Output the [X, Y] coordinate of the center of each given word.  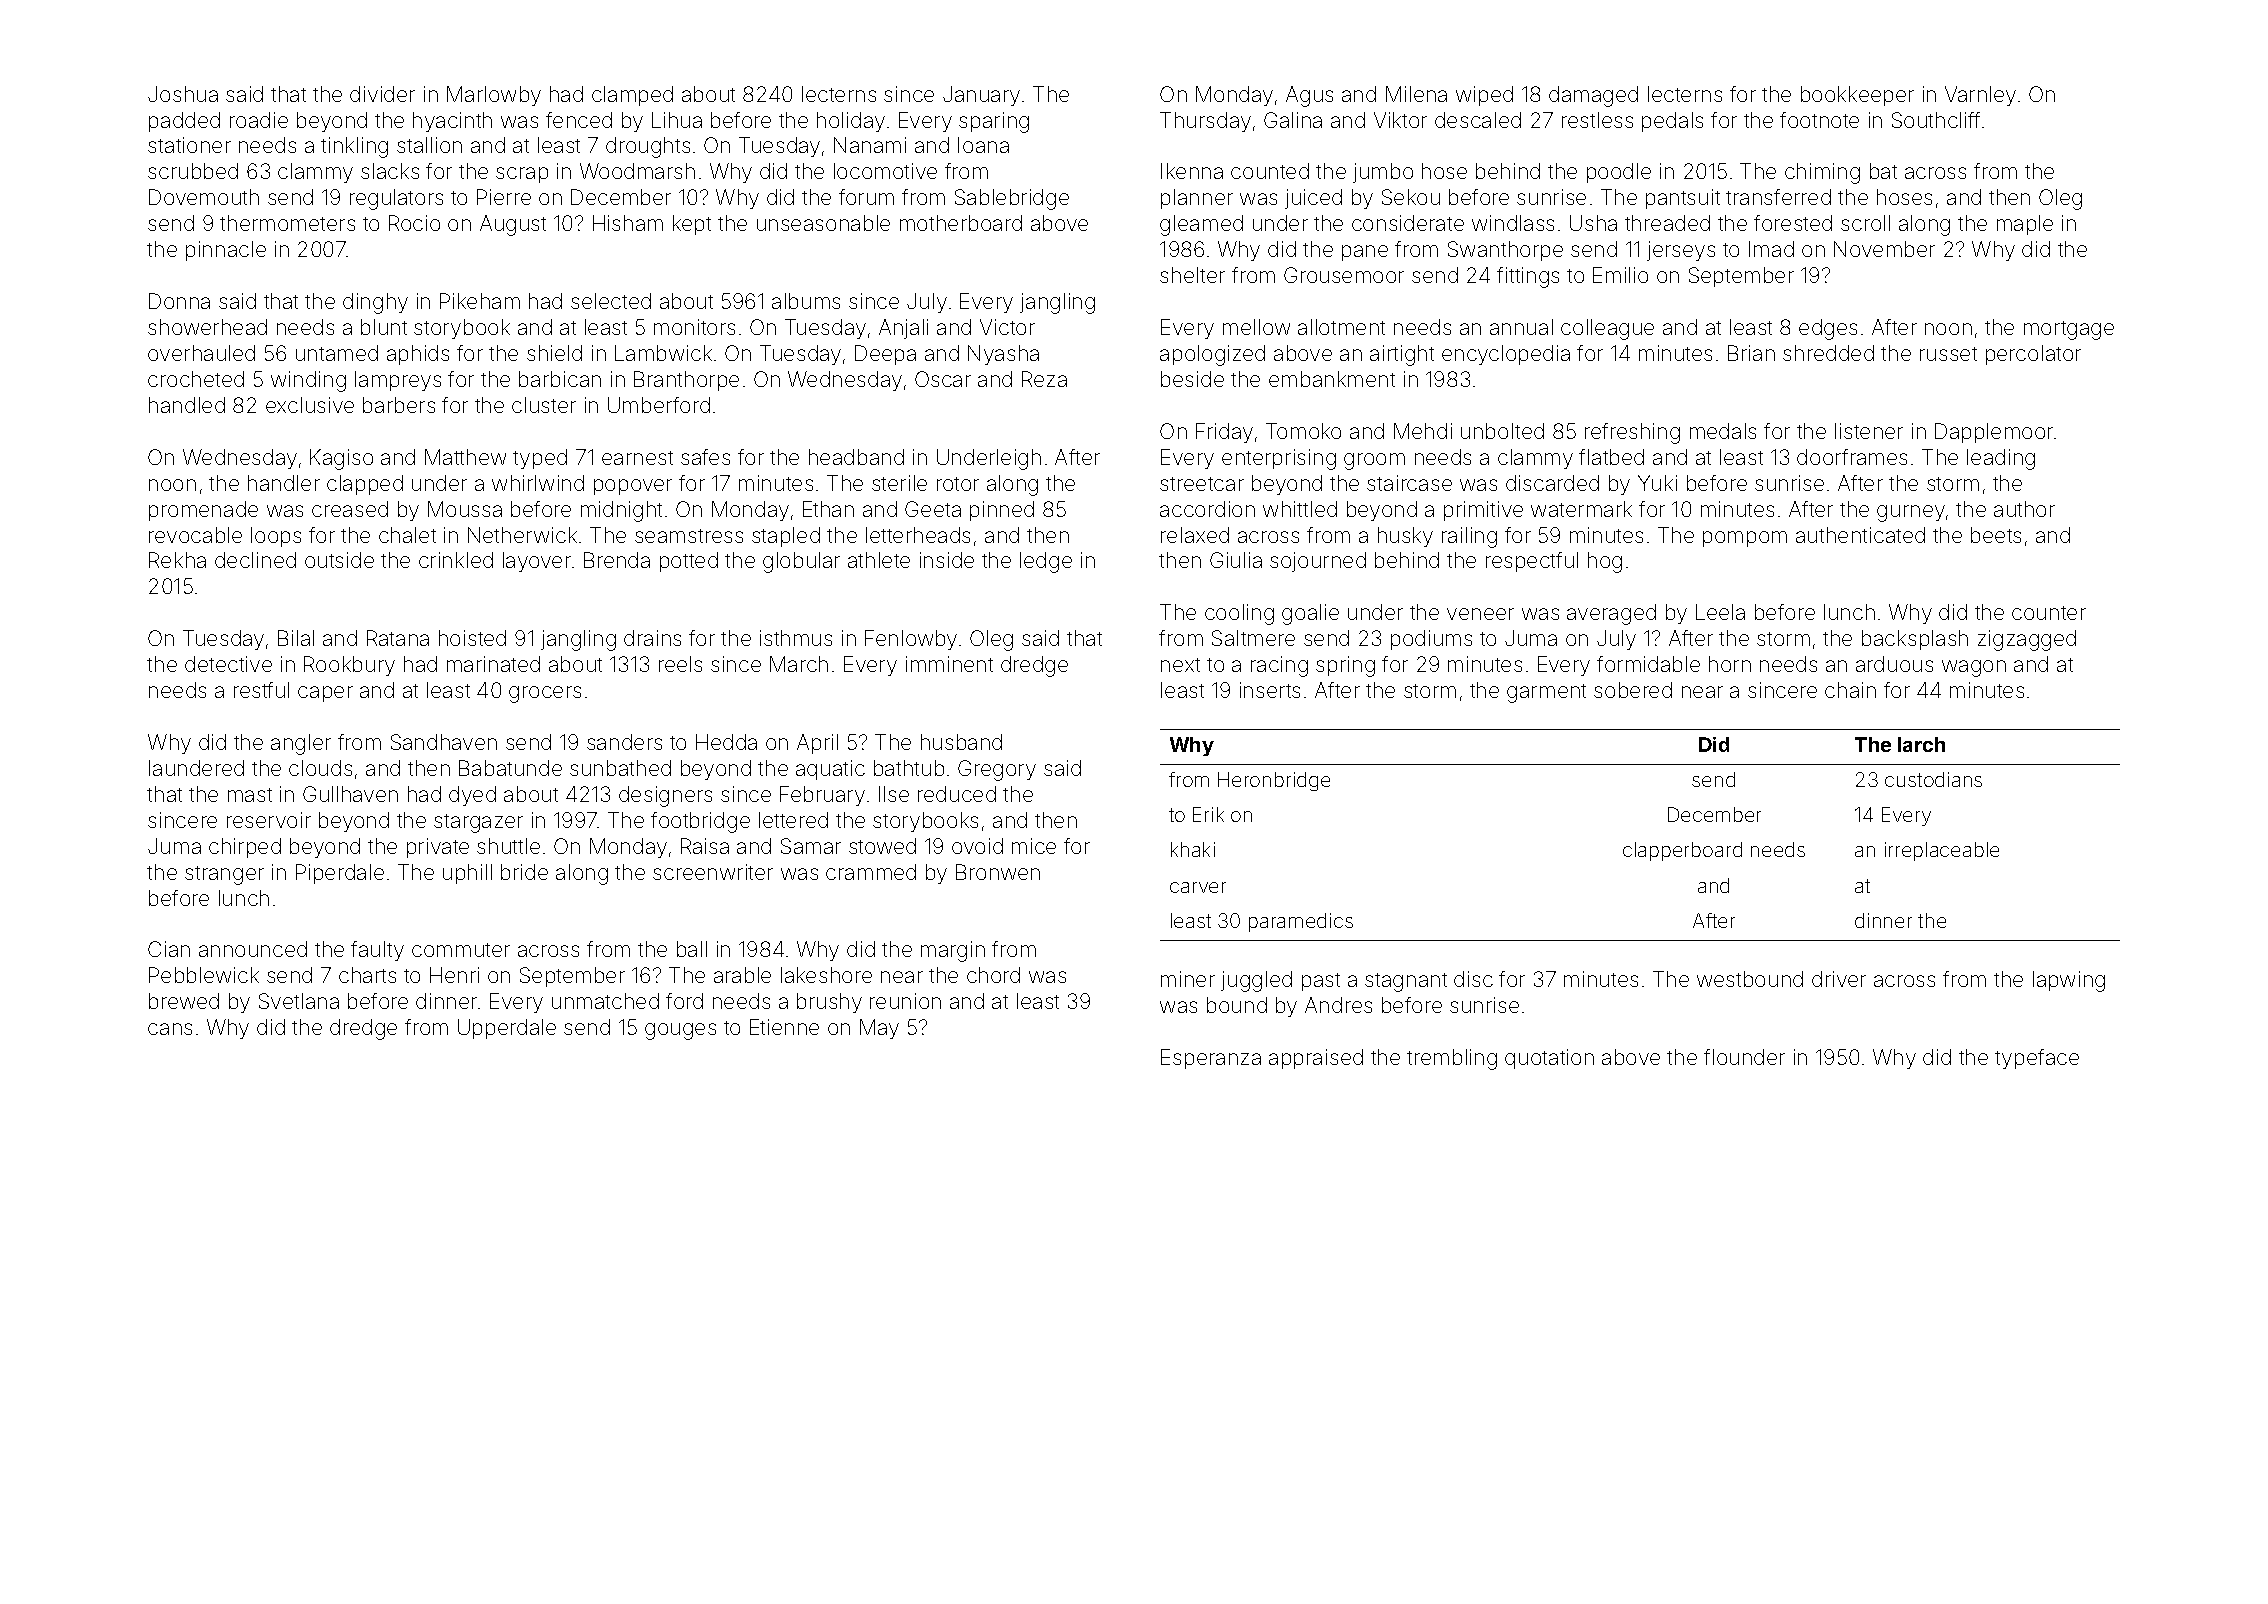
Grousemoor [1344, 275]
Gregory [997, 770]
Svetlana [299, 1001]
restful [261, 690]
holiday [851, 122]
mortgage [2069, 330]
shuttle [508, 846]
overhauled [201, 353]
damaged [1593, 96]
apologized [1212, 355]
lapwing [2069, 981]
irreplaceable [1942, 851]
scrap [522, 175]
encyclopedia [1506, 355]
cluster [544, 405]
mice [1034, 846]
